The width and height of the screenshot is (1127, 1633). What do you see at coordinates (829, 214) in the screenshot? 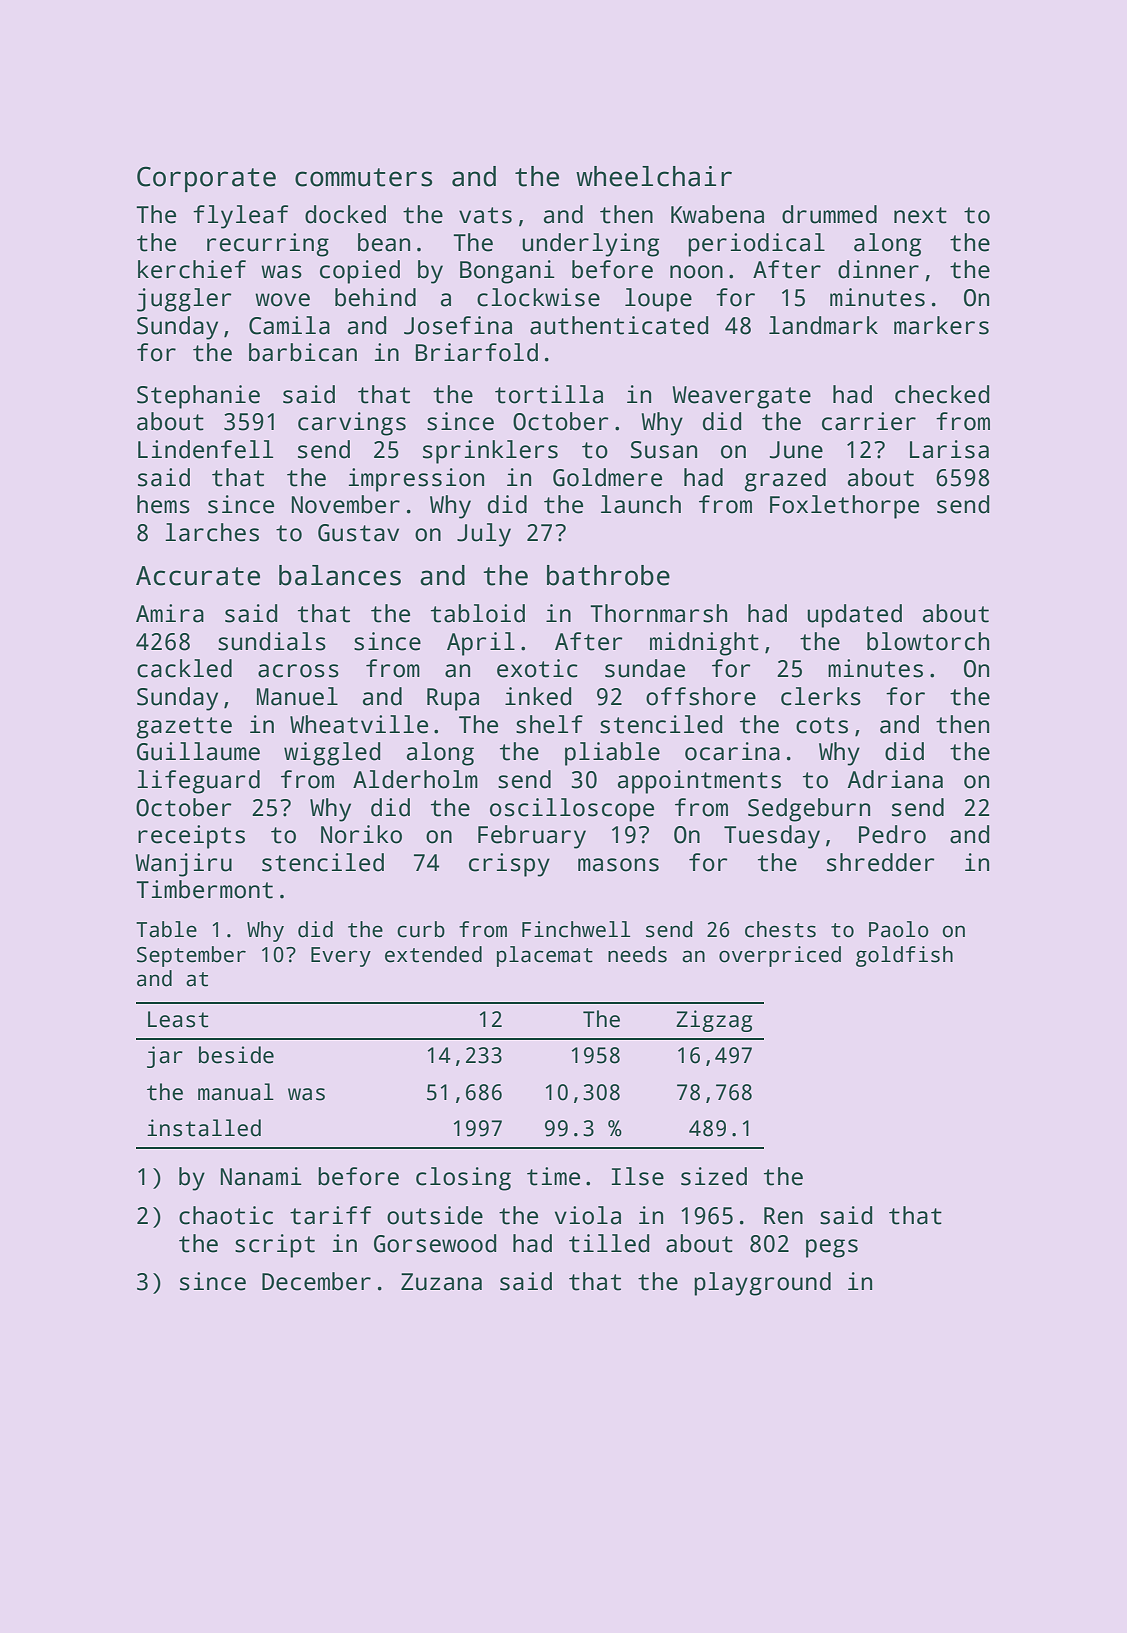
I see `drummed` at bounding box center [829, 214].
